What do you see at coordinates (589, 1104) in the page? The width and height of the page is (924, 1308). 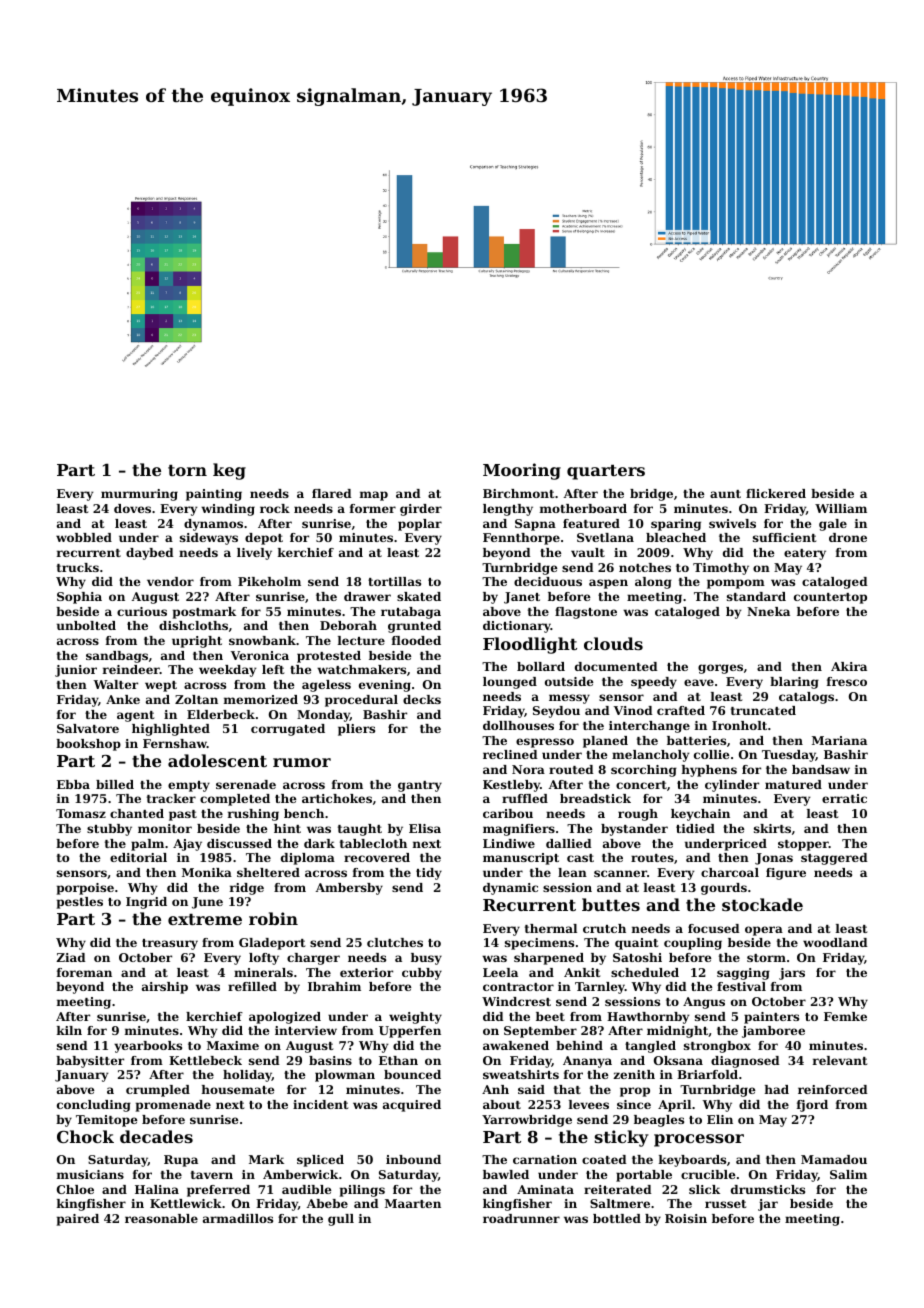 I see `levees` at bounding box center [589, 1104].
